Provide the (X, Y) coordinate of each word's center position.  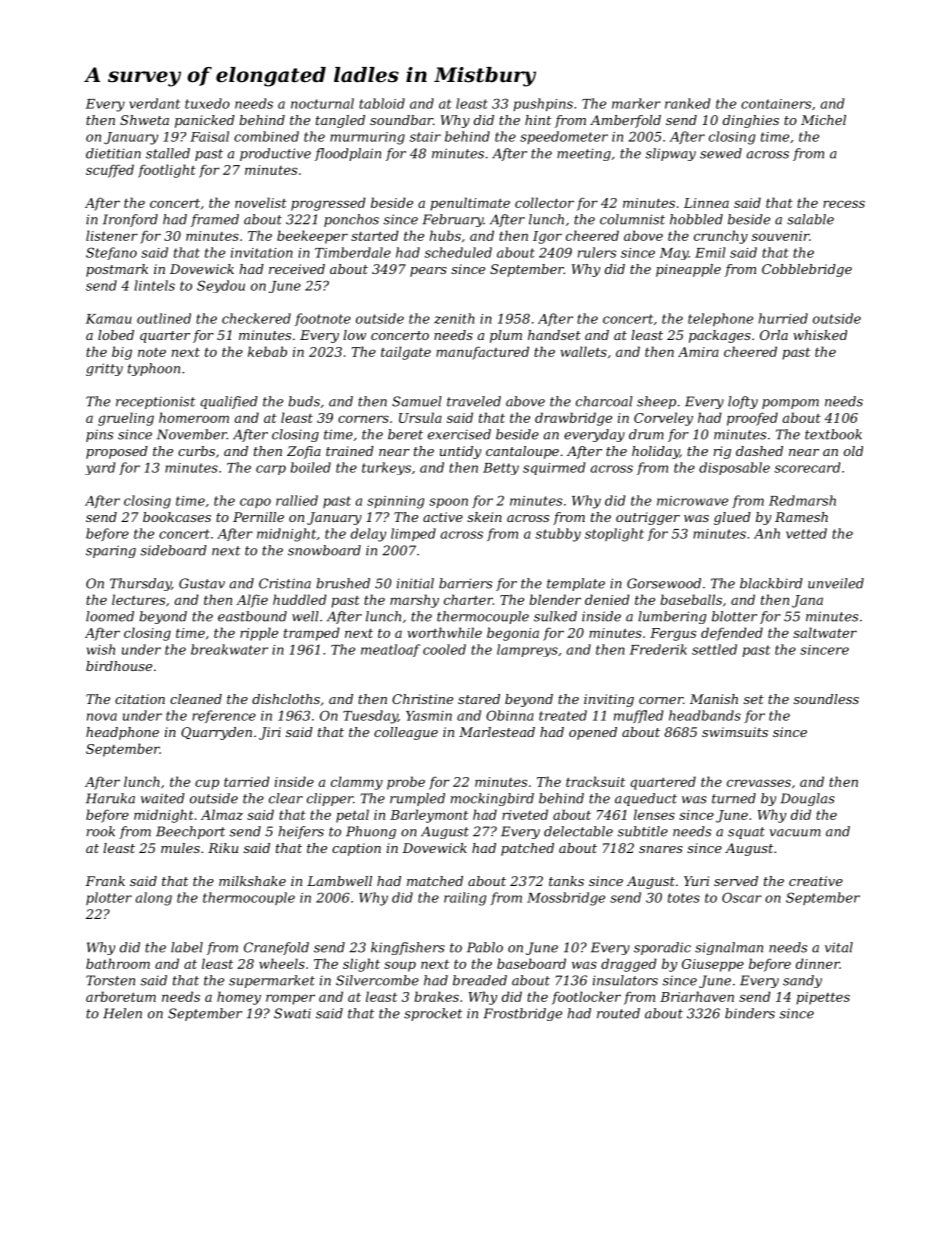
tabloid (382, 103)
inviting (609, 700)
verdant (155, 103)
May (674, 254)
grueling (126, 419)
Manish (714, 699)
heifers (301, 832)
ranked (687, 103)
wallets (583, 351)
